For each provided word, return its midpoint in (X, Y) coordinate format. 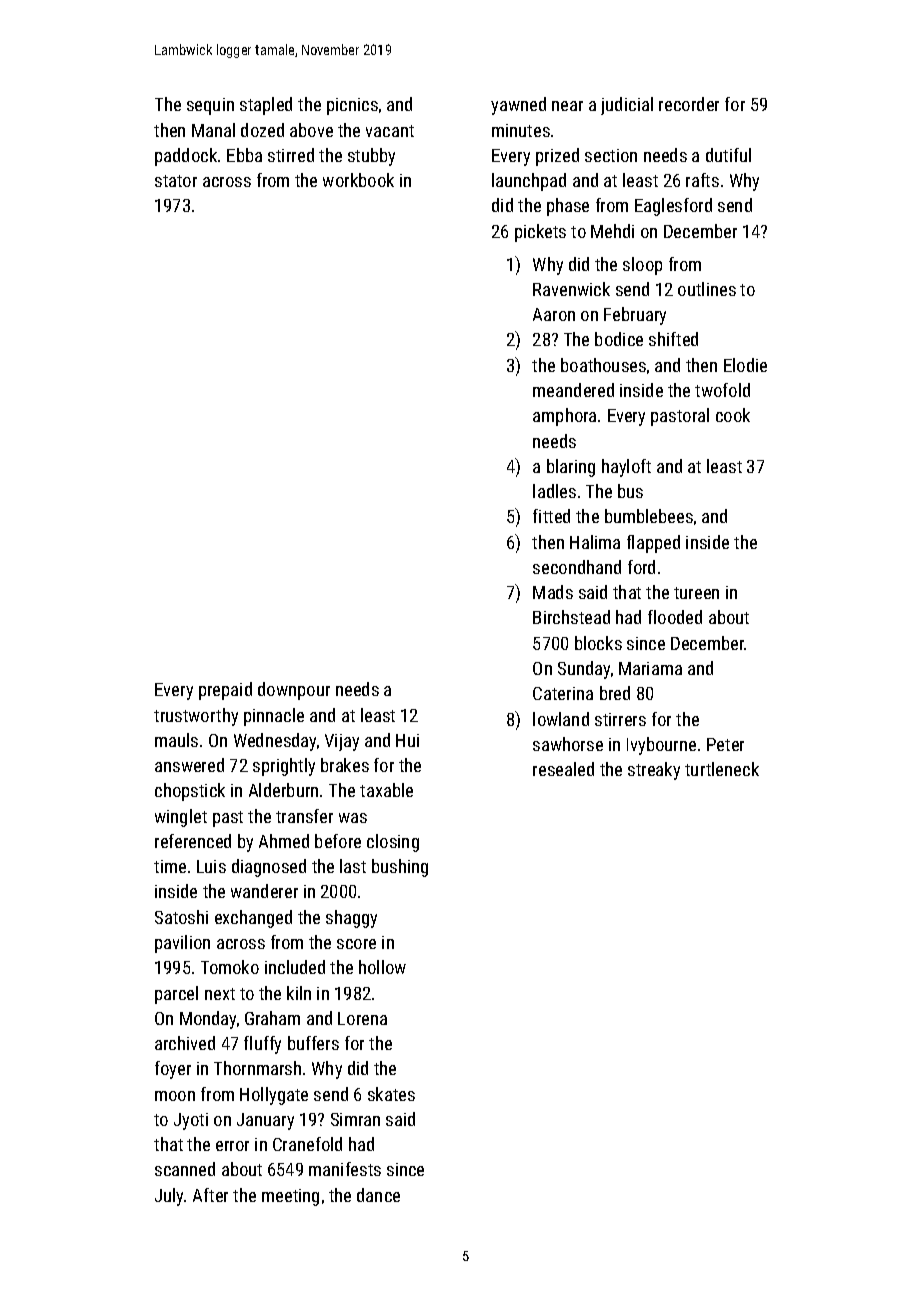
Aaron (554, 314)
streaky (654, 771)
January (265, 1121)
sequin (210, 106)
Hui (407, 740)
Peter (725, 744)
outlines (707, 289)
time (170, 866)
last (353, 866)
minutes (521, 130)
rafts (702, 180)
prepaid (225, 691)
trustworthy (196, 717)
